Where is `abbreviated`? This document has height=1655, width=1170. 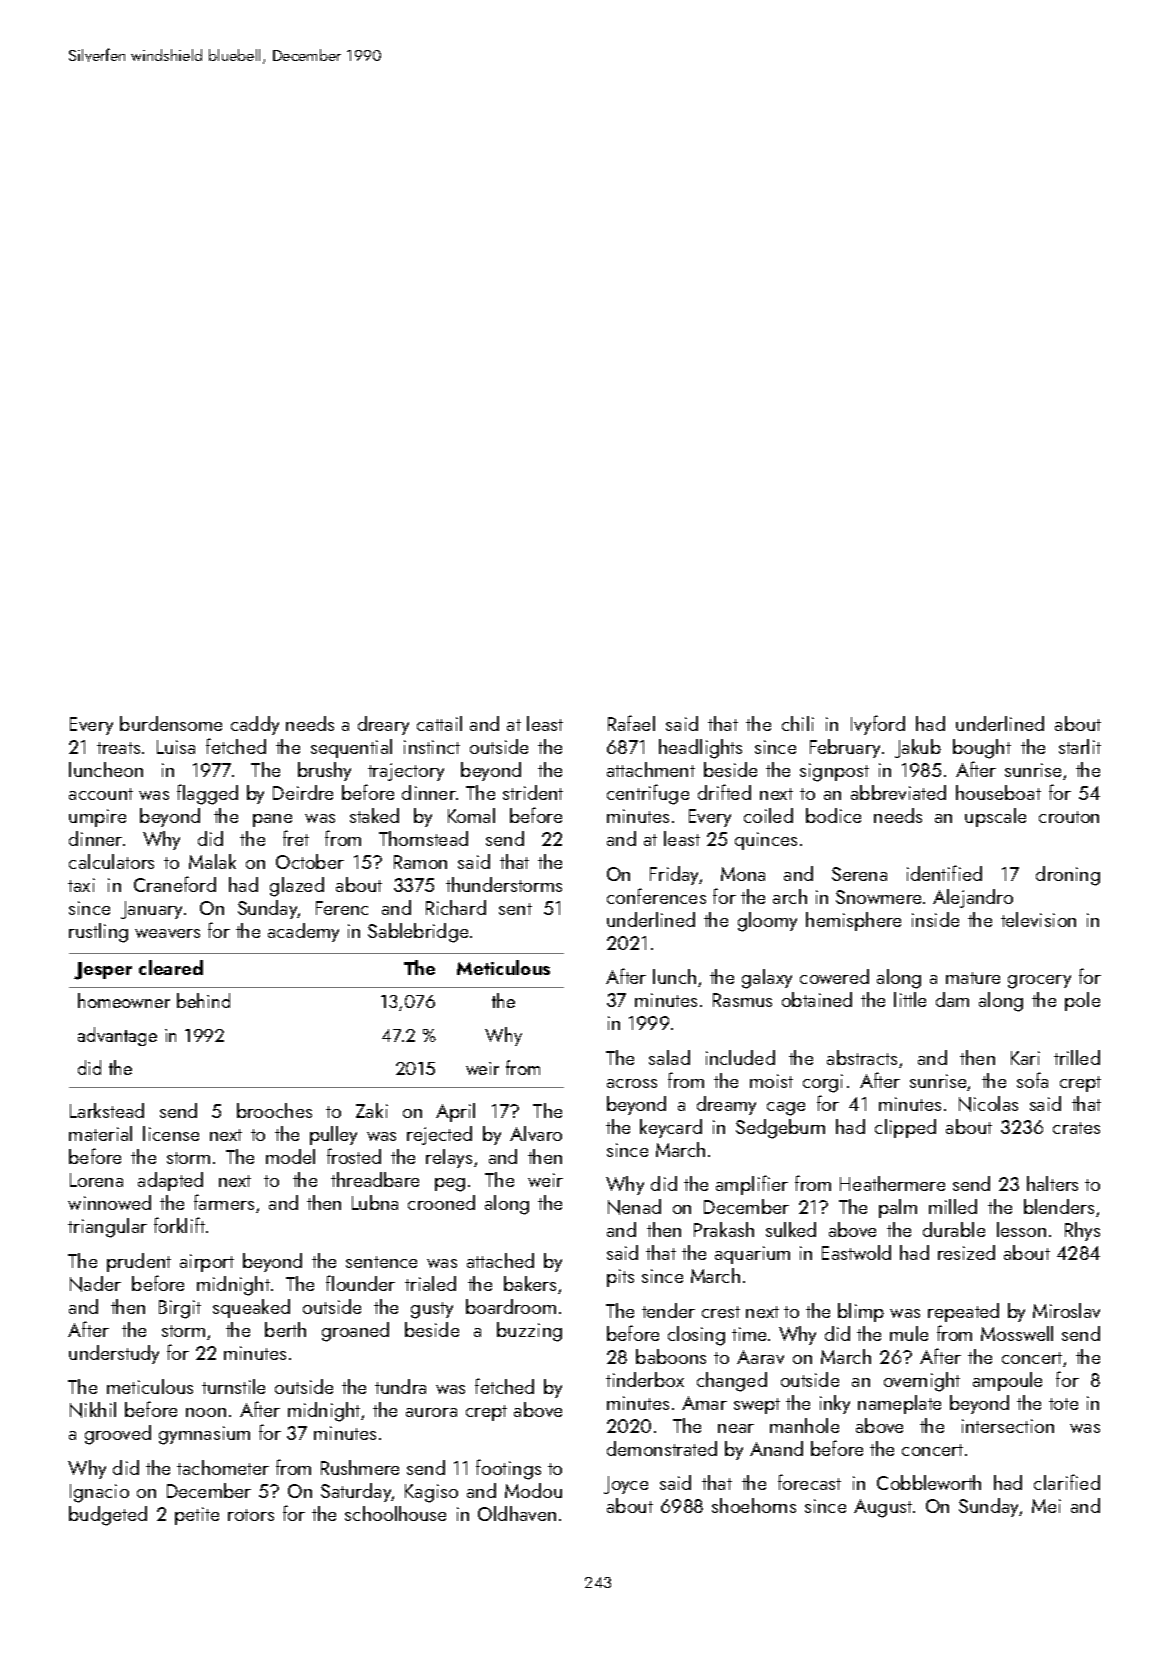 abbreviated is located at coordinates (898, 792).
